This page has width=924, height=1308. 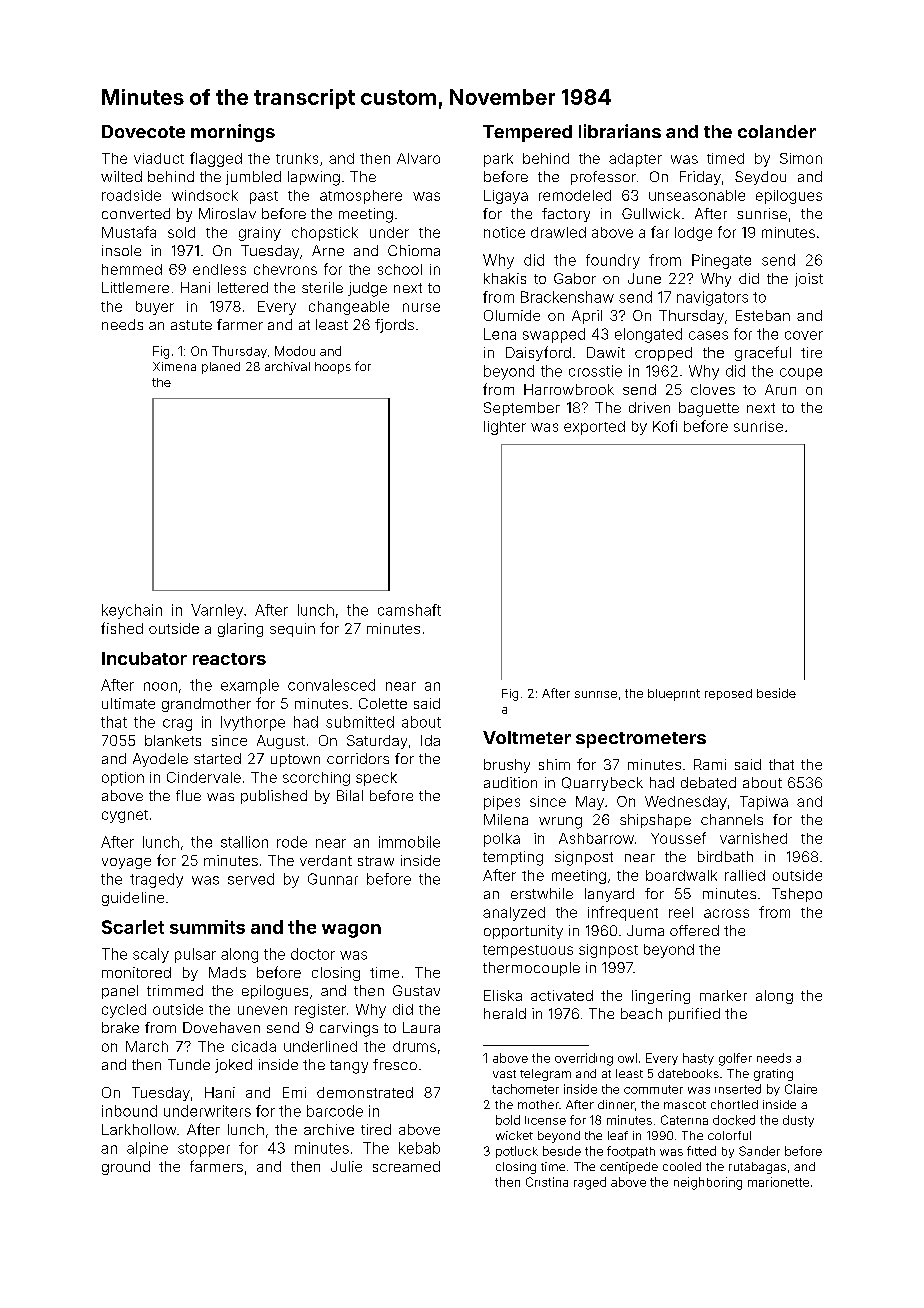 I want to click on Varnley, so click(x=217, y=611).
